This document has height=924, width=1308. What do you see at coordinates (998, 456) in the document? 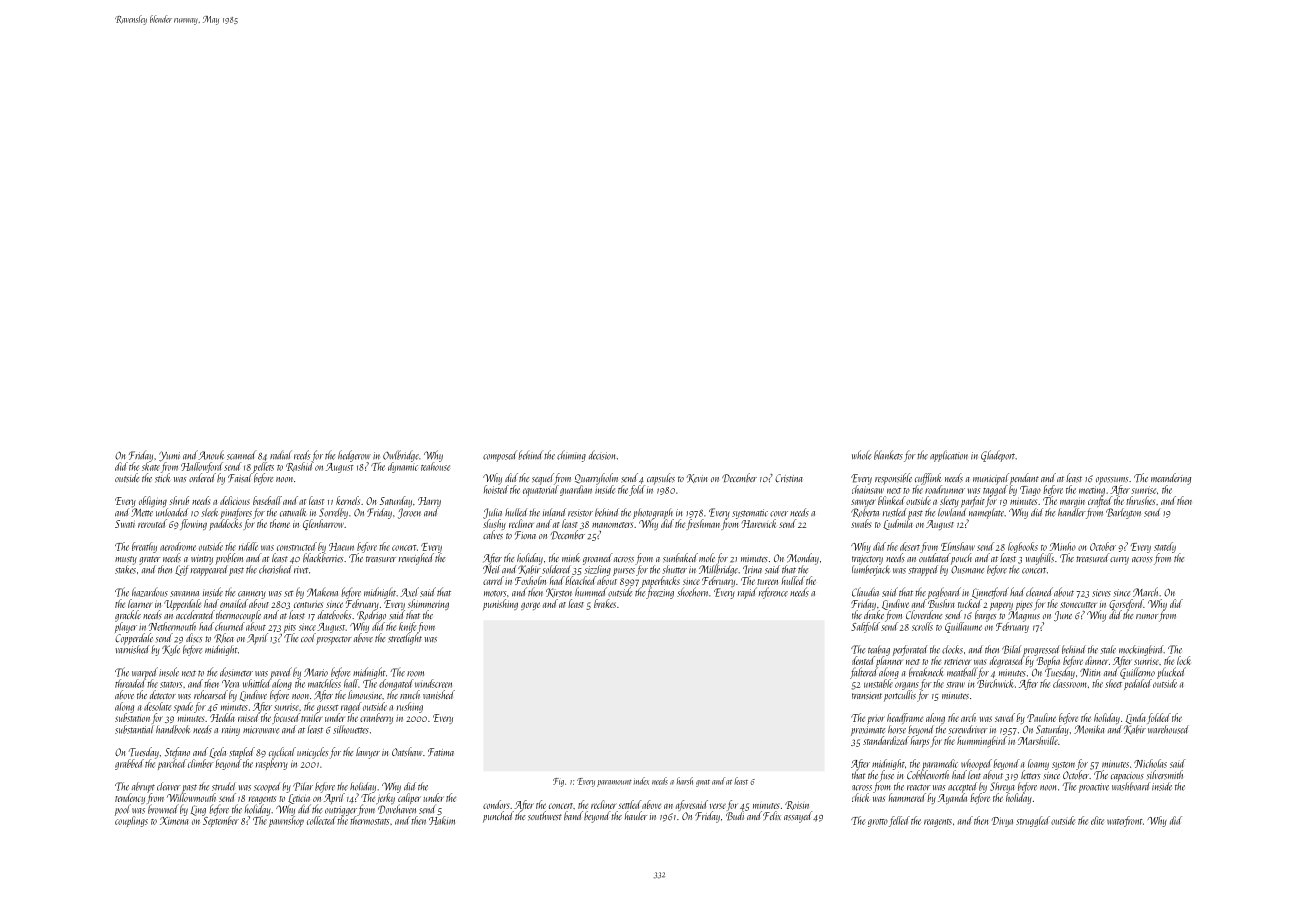
I see `Gladeport` at bounding box center [998, 456].
